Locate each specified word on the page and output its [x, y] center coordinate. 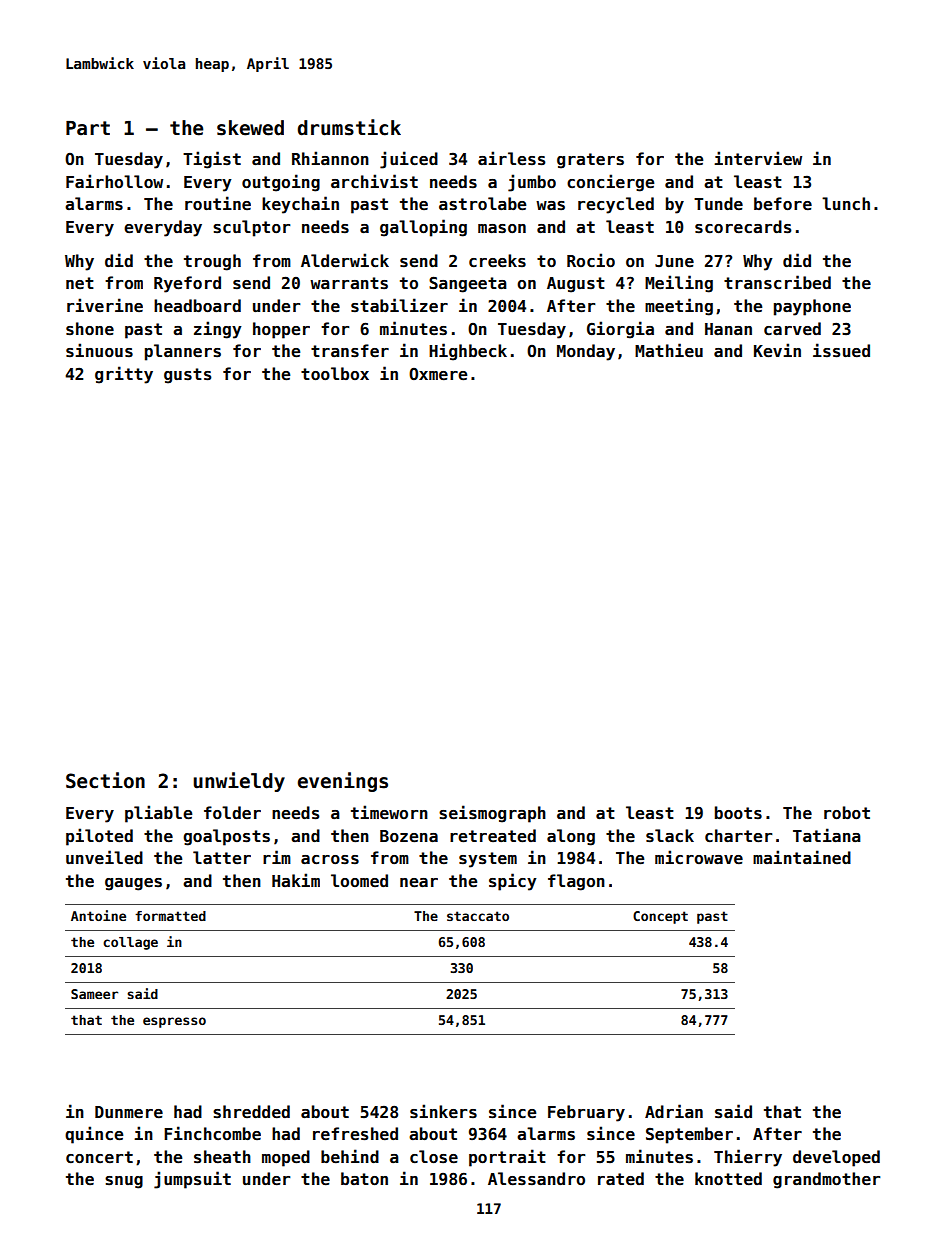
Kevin [777, 350]
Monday [586, 352]
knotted [728, 1179]
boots [738, 812]
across [330, 860]
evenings [343, 782]
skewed [250, 128]
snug [124, 1182]
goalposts [226, 837]
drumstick [349, 127]
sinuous [99, 350]
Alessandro [536, 1179]
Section [105, 780]
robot [847, 812]
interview [758, 158]
